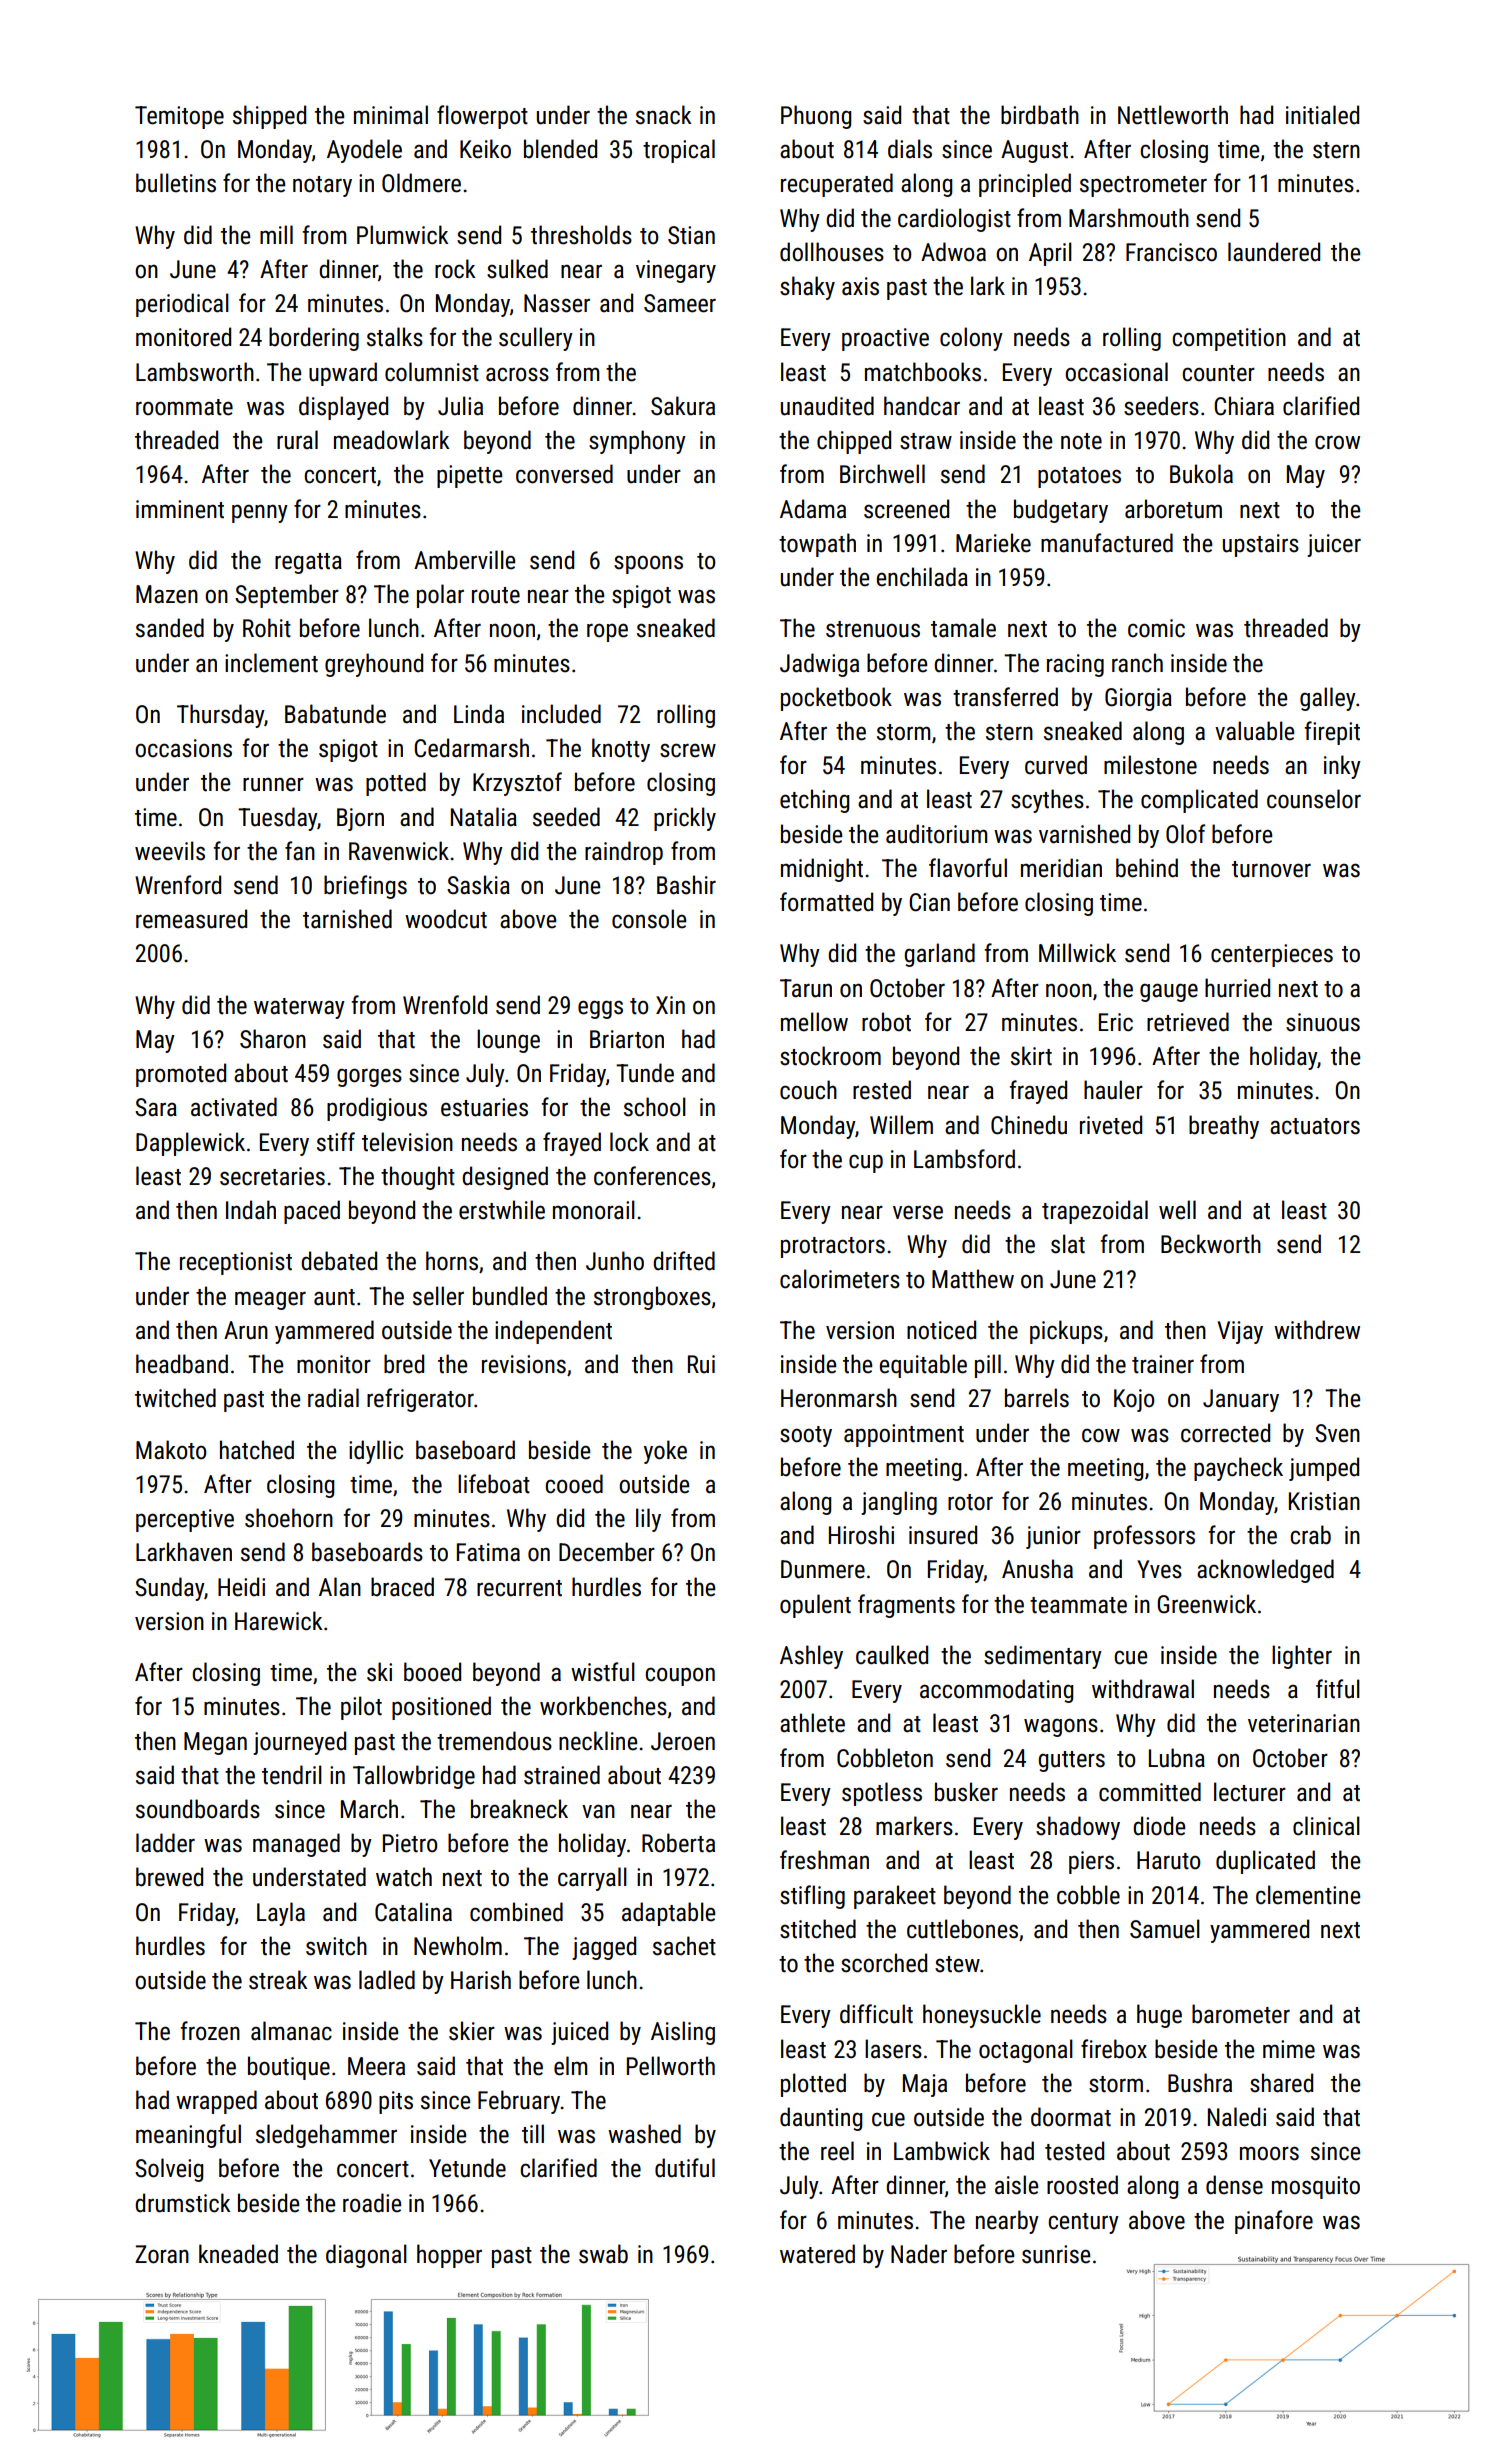  Describe the element at coordinates (817, 545) in the image. I see `towpath` at that location.
